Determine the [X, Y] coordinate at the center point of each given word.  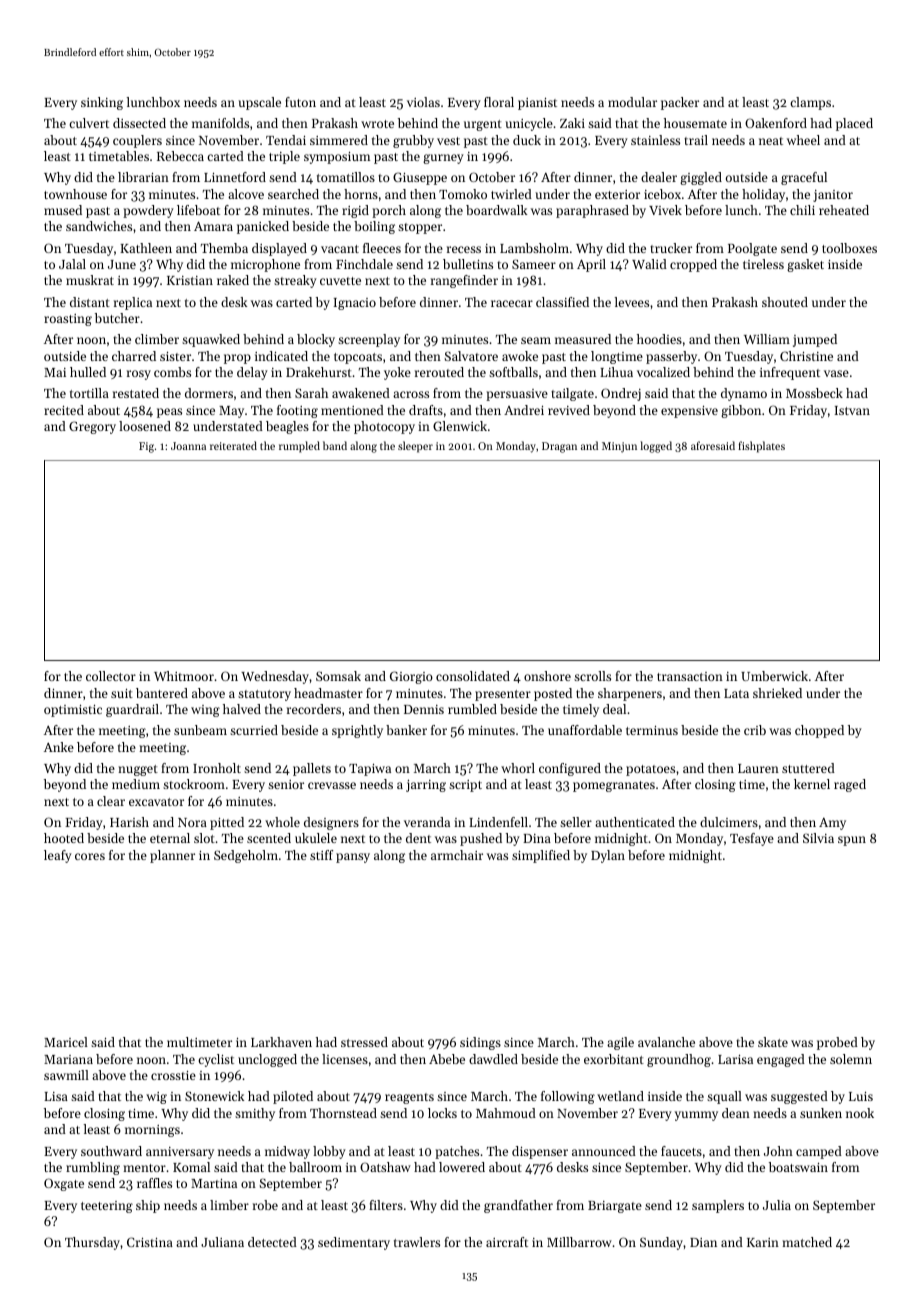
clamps [810, 103]
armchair [457, 855]
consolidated [473, 676]
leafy [58, 856]
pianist [537, 104]
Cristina [150, 1242]
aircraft [507, 1242]
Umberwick [774, 676]
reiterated [233, 445]
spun [852, 841]
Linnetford [235, 177]
